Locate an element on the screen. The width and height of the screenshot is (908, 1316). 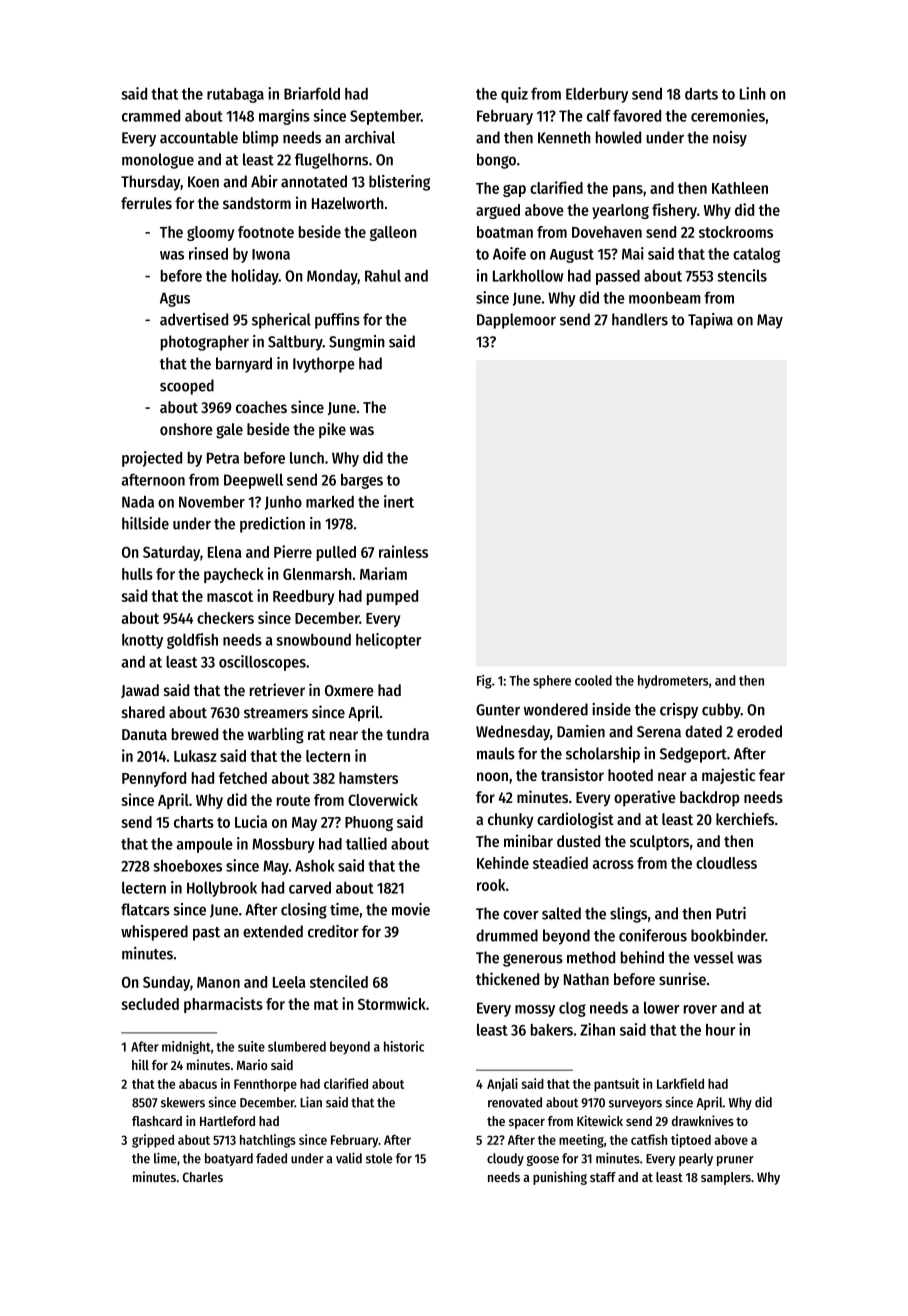
Monday is located at coordinates (332, 277).
